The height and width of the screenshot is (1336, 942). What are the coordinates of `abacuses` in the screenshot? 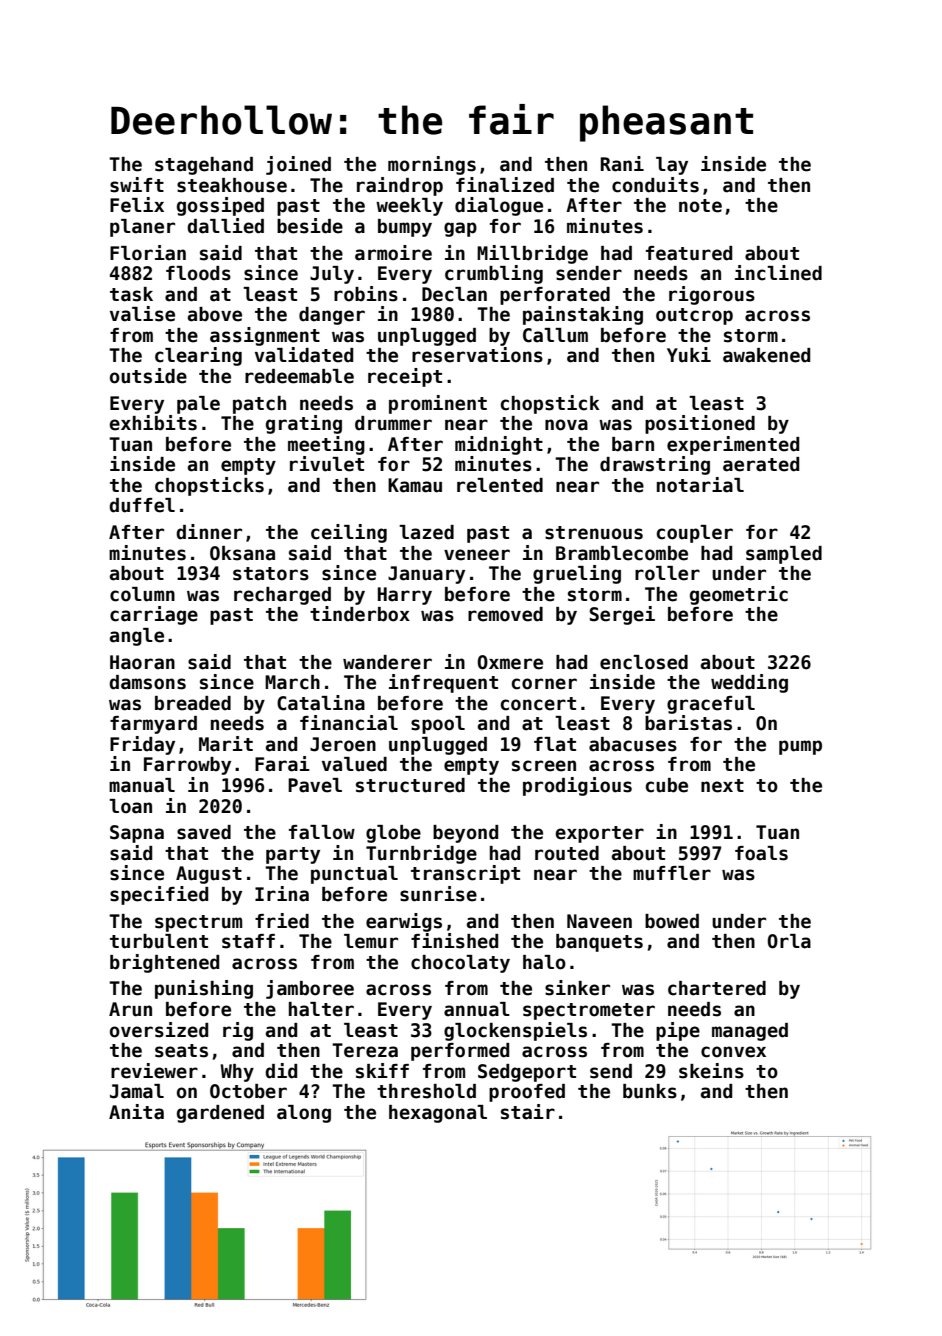 It's located at (633, 744).
